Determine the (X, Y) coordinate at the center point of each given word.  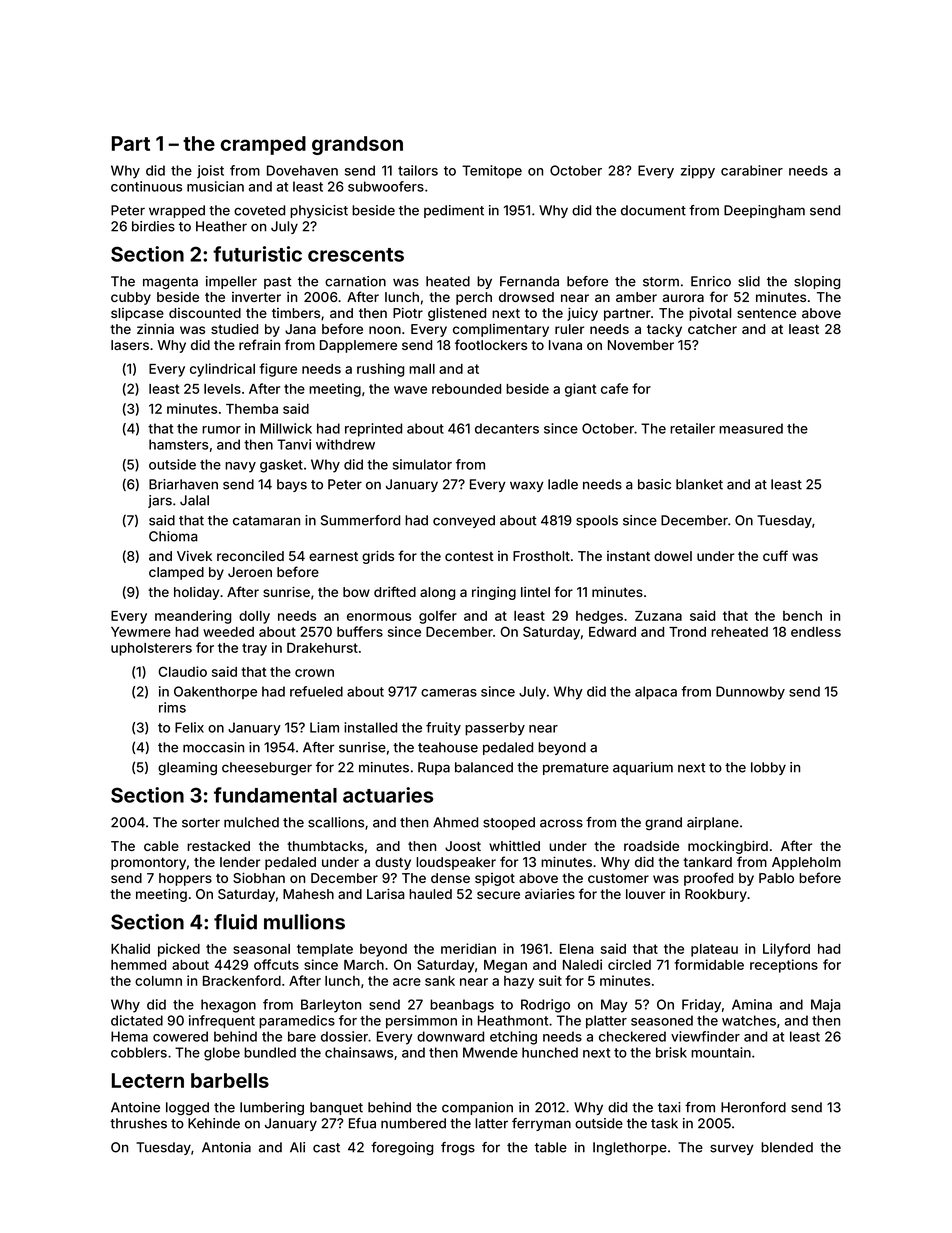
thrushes (138, 1123)
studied (234, 329)
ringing (494, 593)
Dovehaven (302, 170)
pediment (454, 211)
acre (407, 982)
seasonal (261, 949)
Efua (362, 1123)
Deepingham (764, 211)
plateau (714, 950)
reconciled (250, 556)
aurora (683, 298)
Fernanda (529, 281)
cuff (775, 555)
